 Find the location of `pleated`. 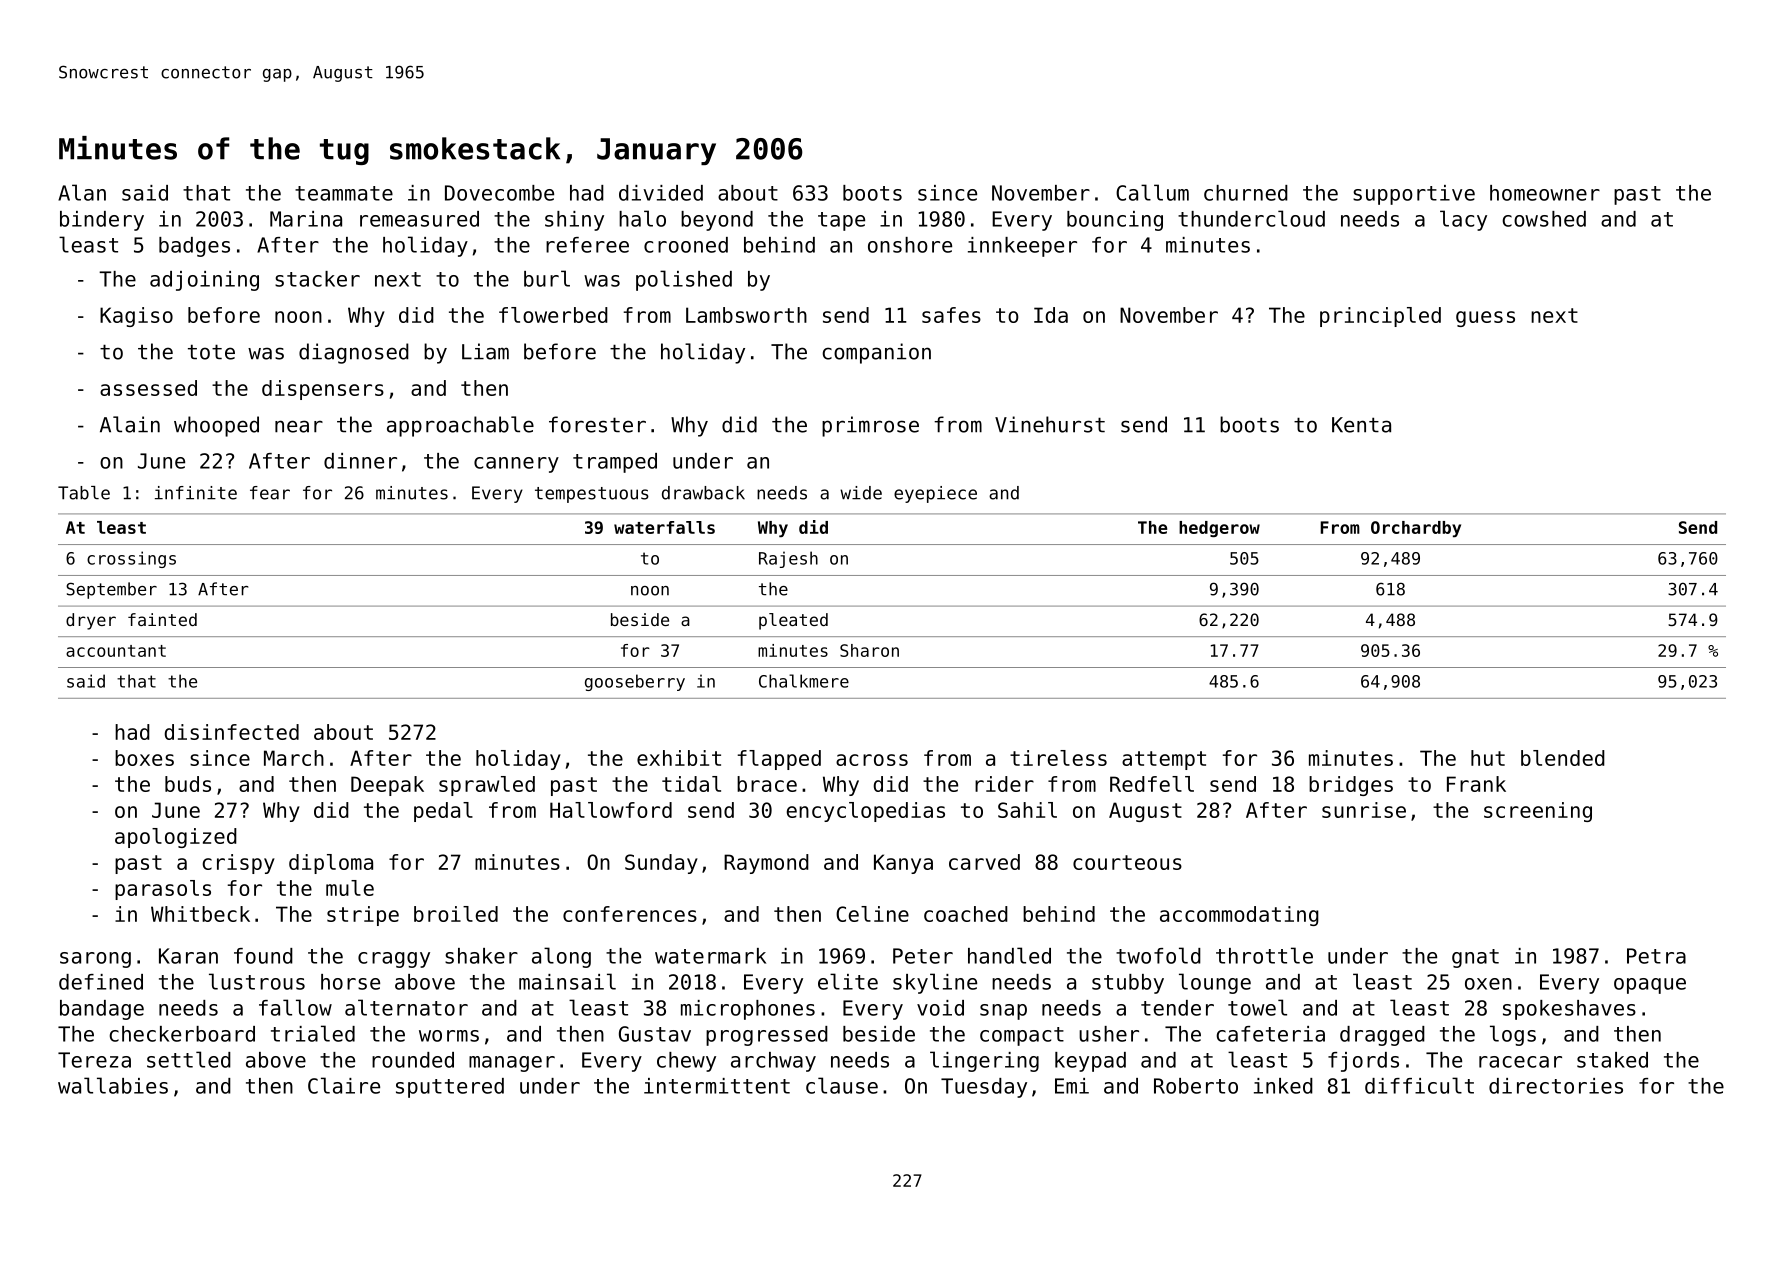

pleated is located at coordinates (793, 621).
